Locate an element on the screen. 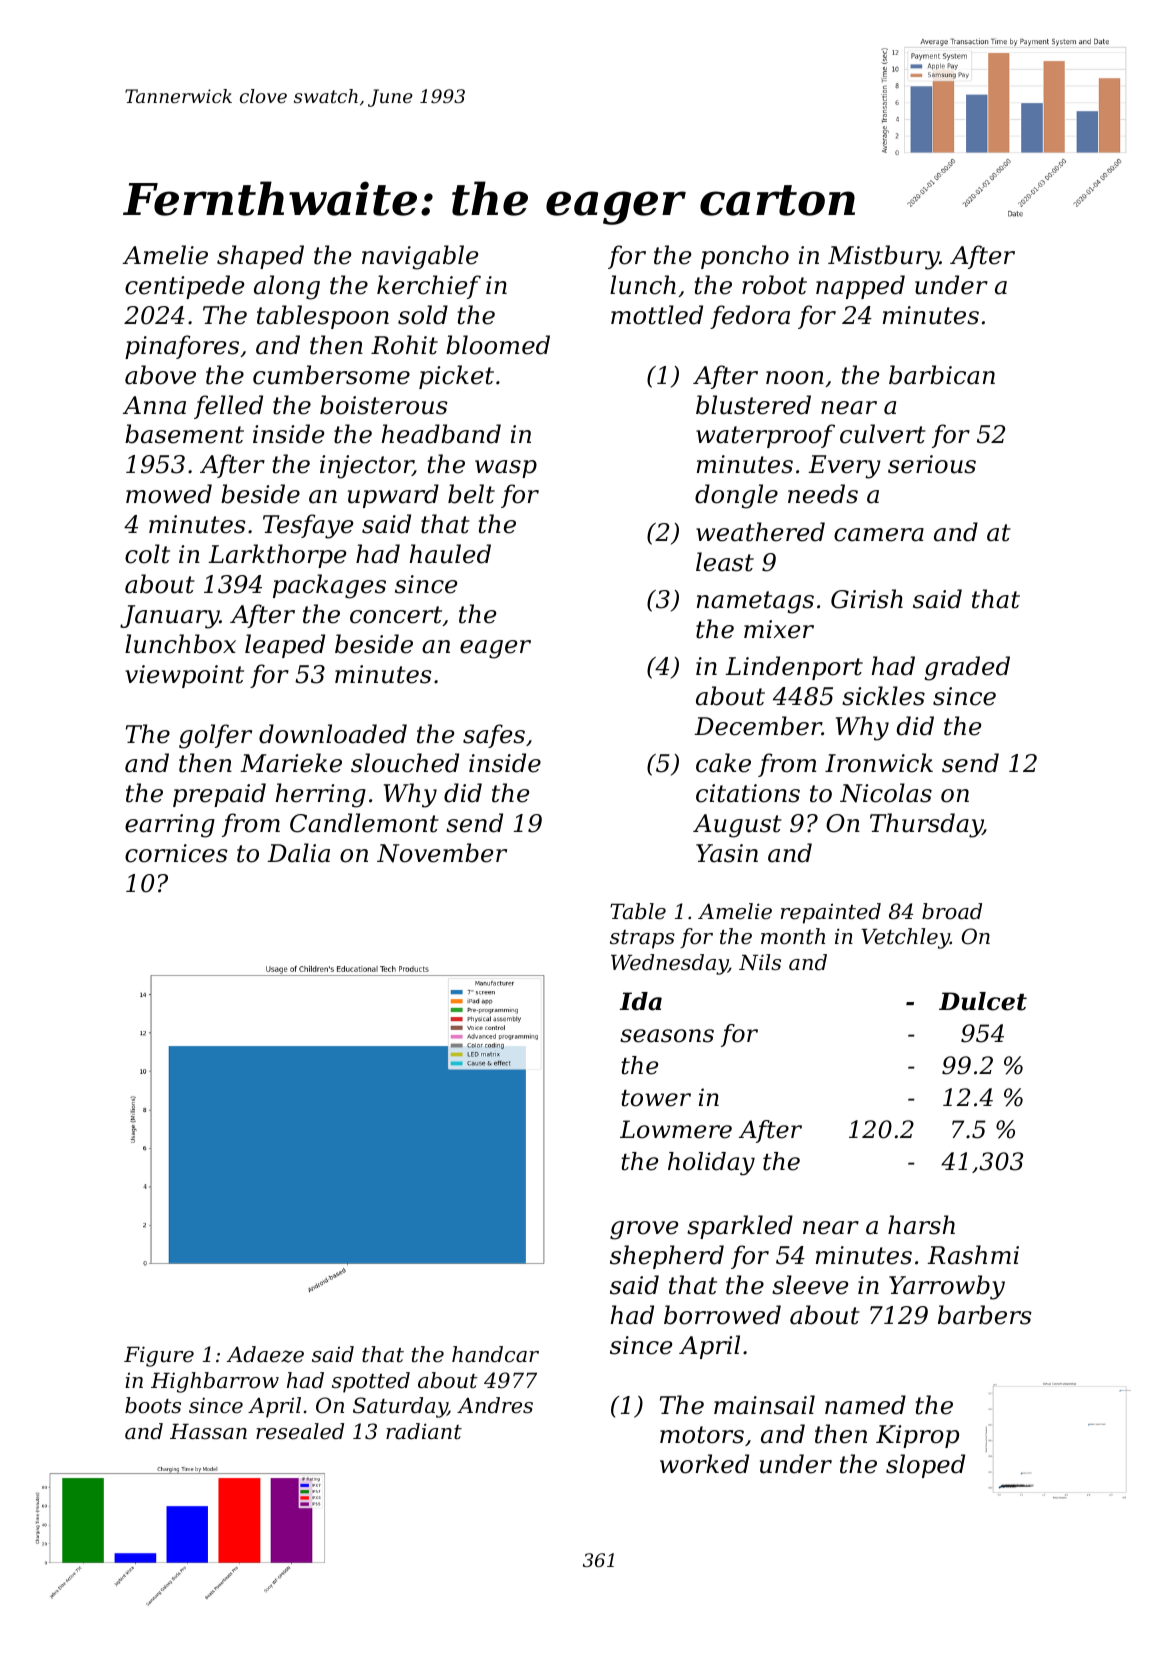 The image size is (1165, 1654). serious is located at coordinates (932, 464).
